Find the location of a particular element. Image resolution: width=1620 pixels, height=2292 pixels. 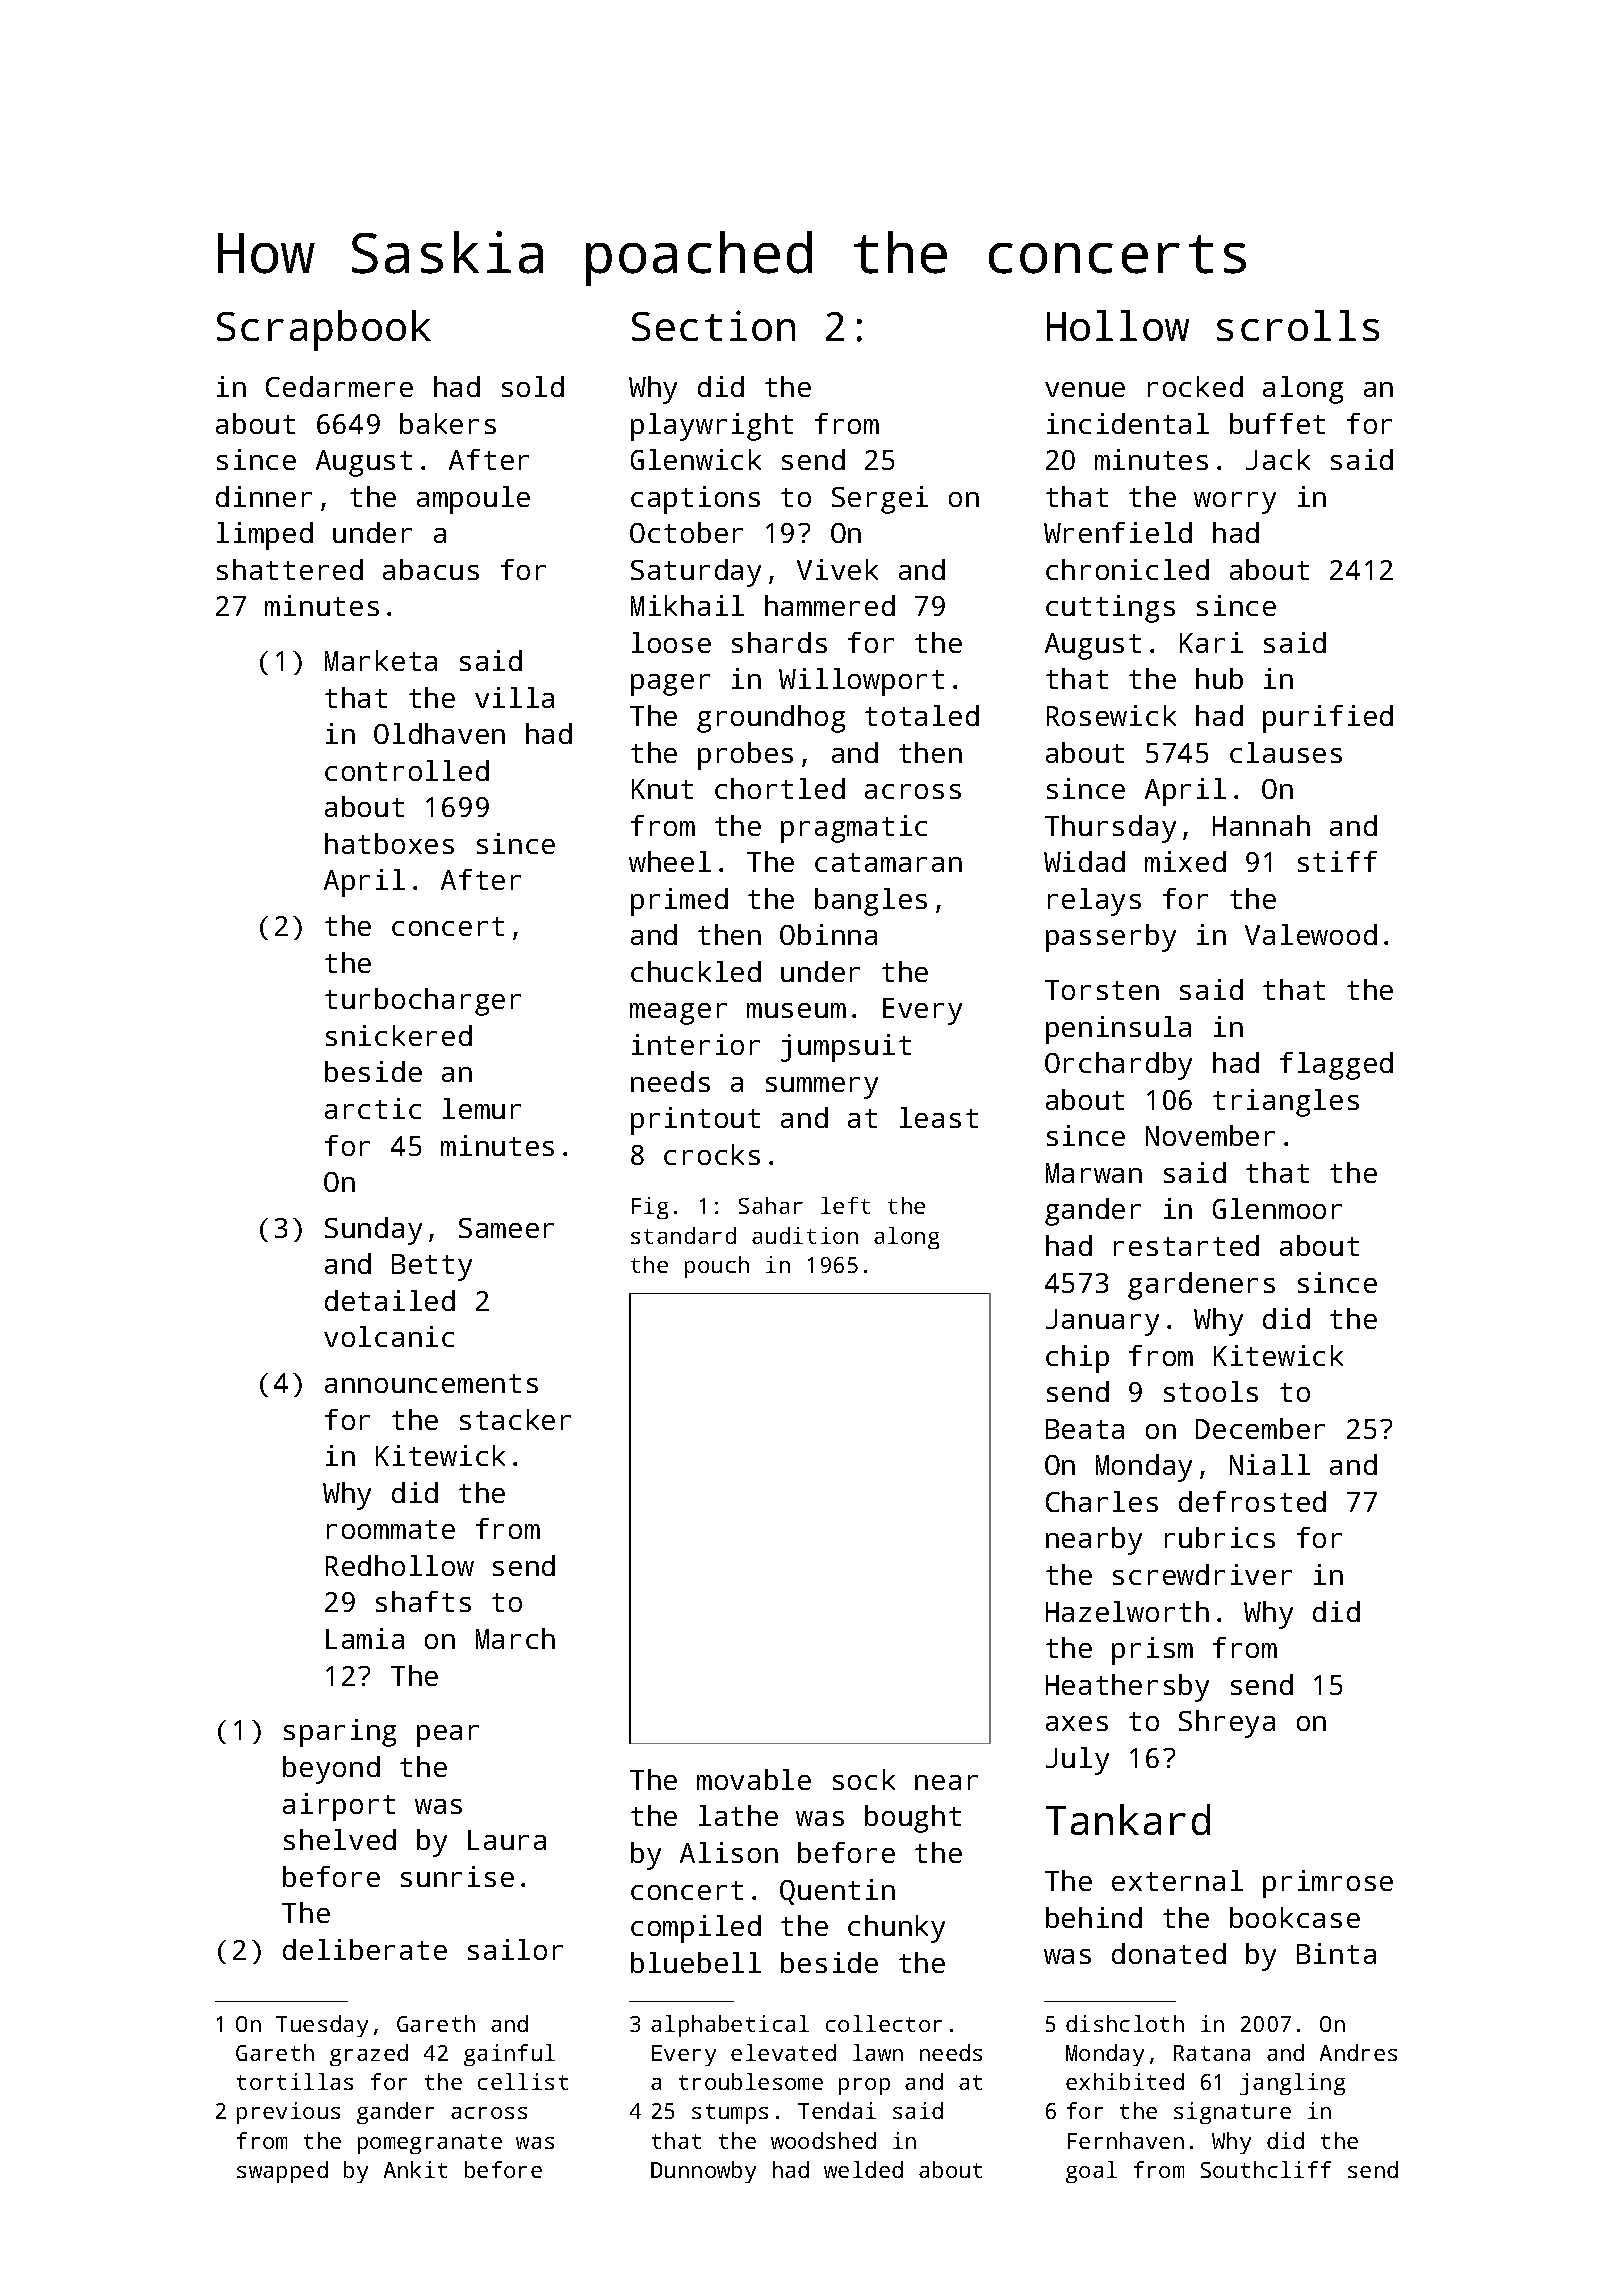

swapped is located at coordinates (282, 2172).
